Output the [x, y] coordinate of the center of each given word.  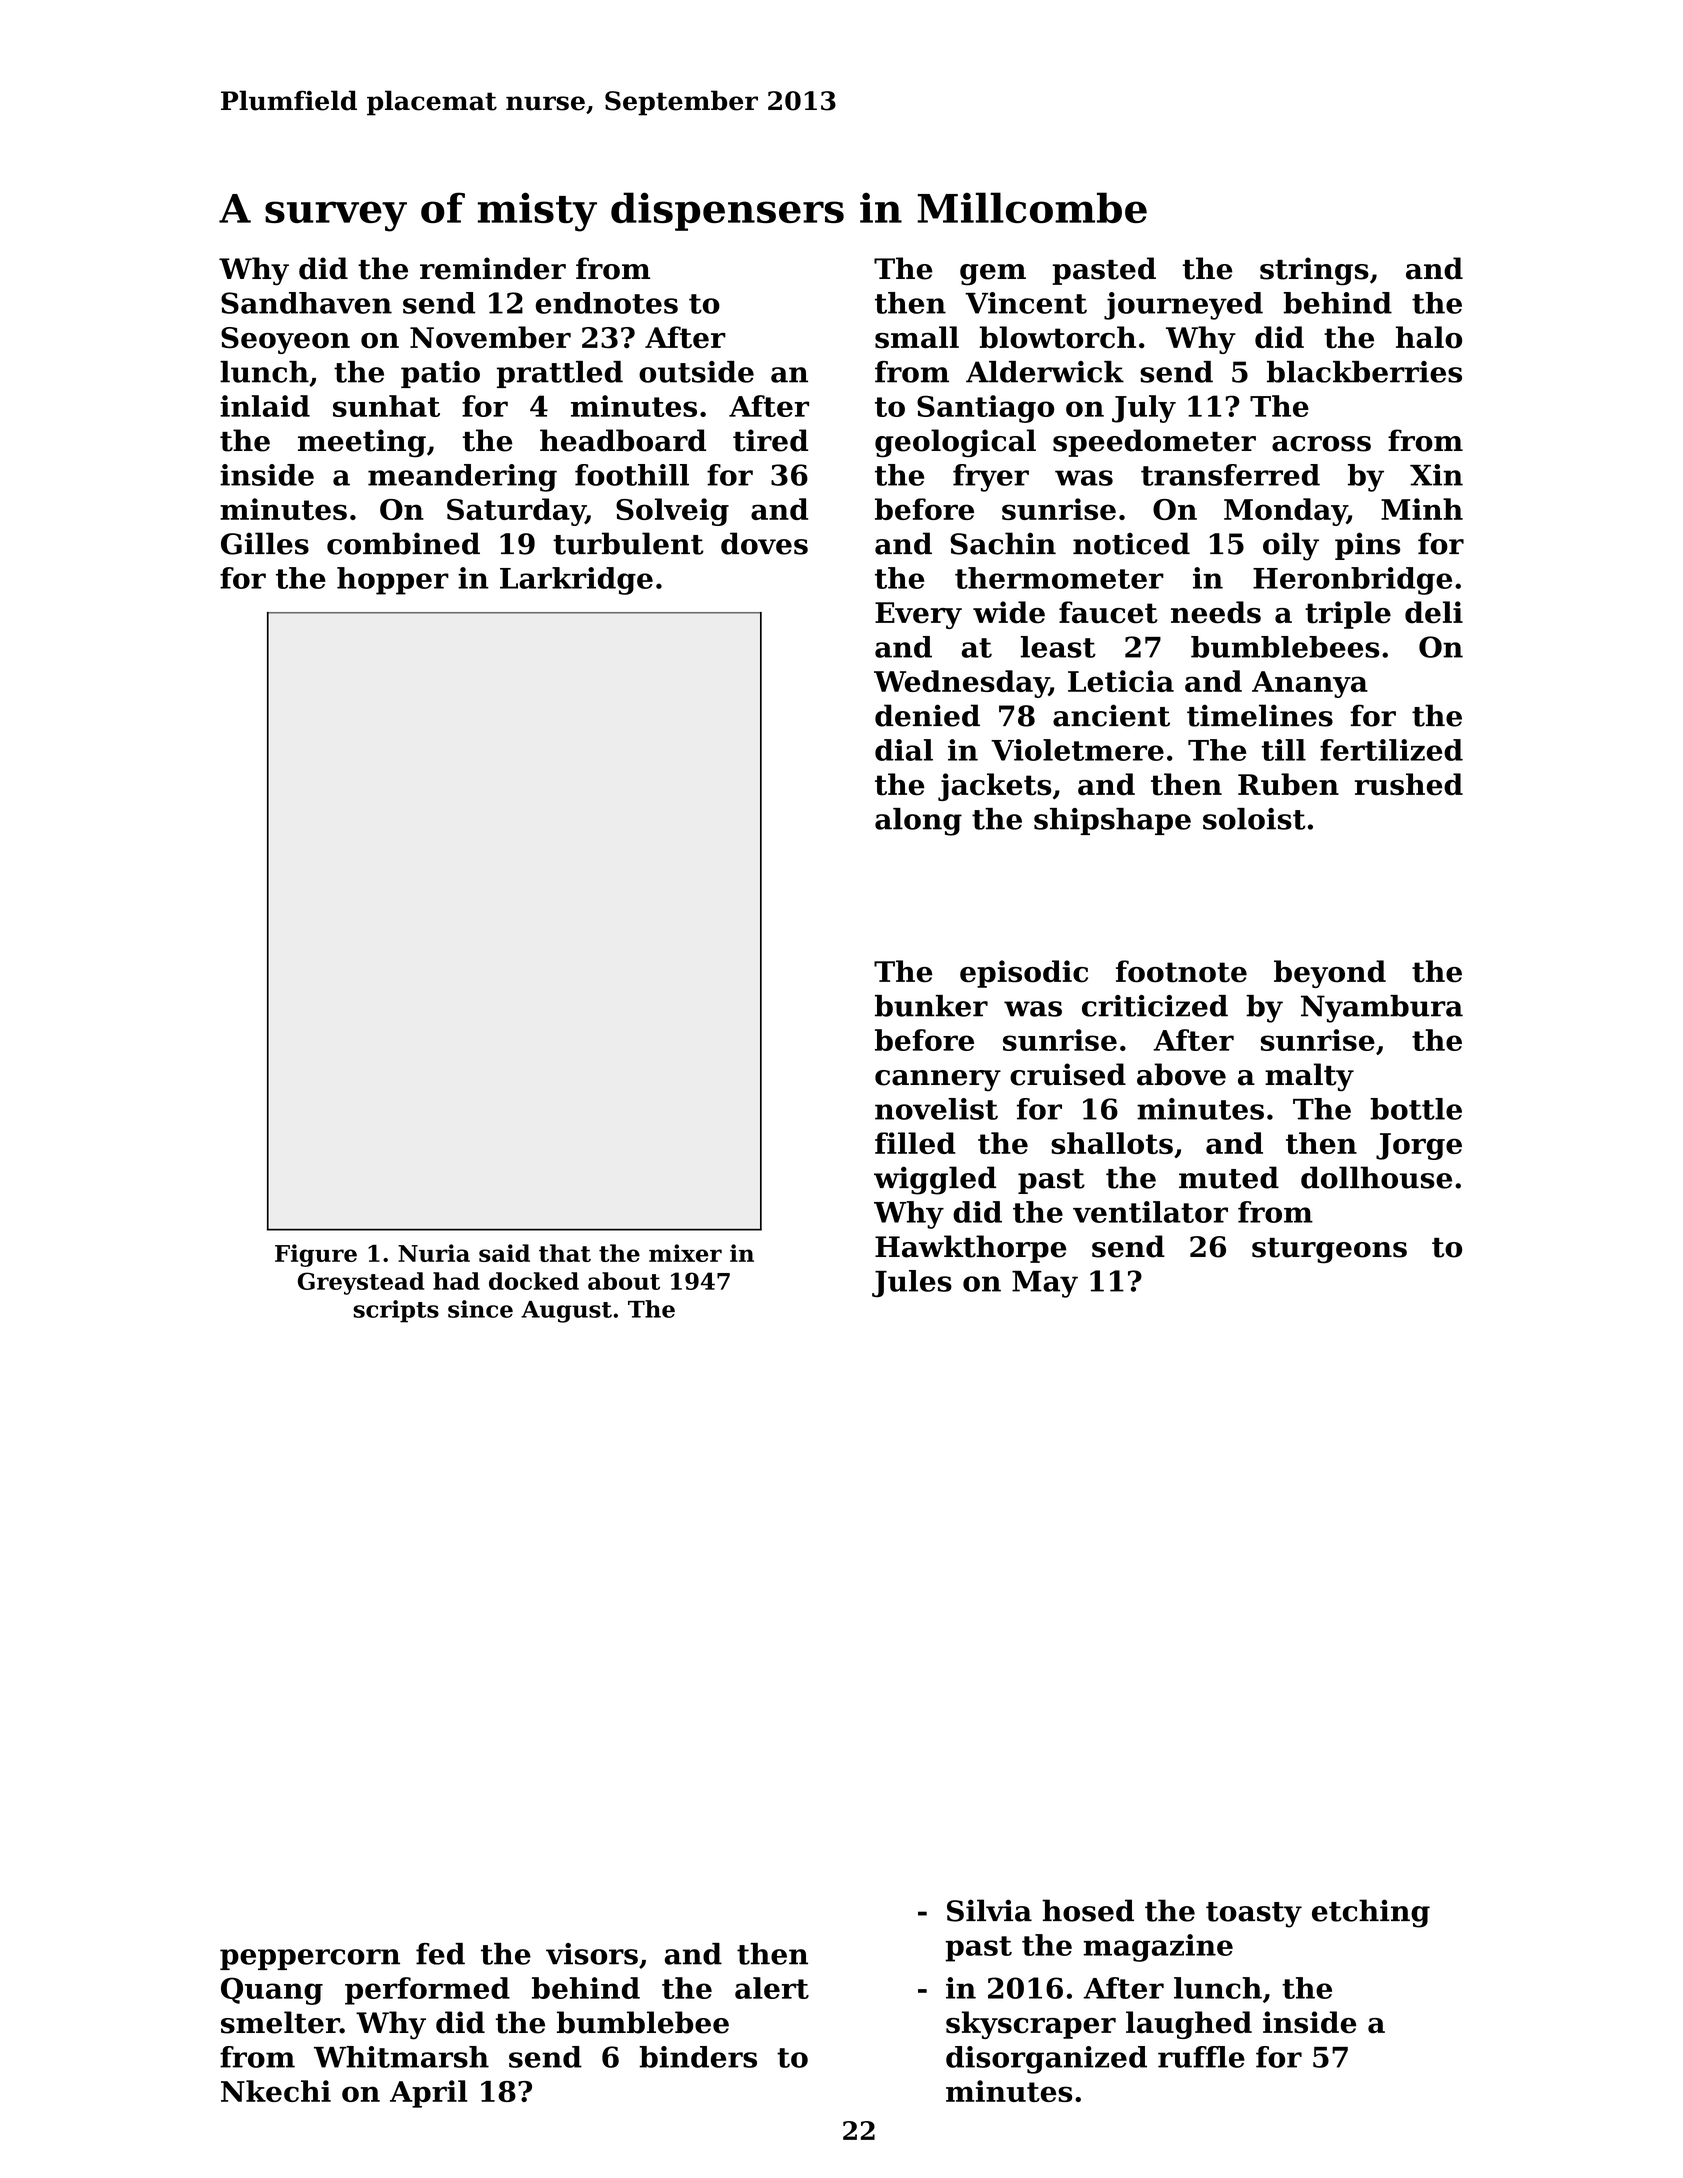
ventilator [1150, 1212]
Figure [316, 1255]
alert [772, 1988]
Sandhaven [306, 303]
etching [1371, 1913]
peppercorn [310, 1959]
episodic [1024, 974]
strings [1314, 271]
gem [993, 275]
